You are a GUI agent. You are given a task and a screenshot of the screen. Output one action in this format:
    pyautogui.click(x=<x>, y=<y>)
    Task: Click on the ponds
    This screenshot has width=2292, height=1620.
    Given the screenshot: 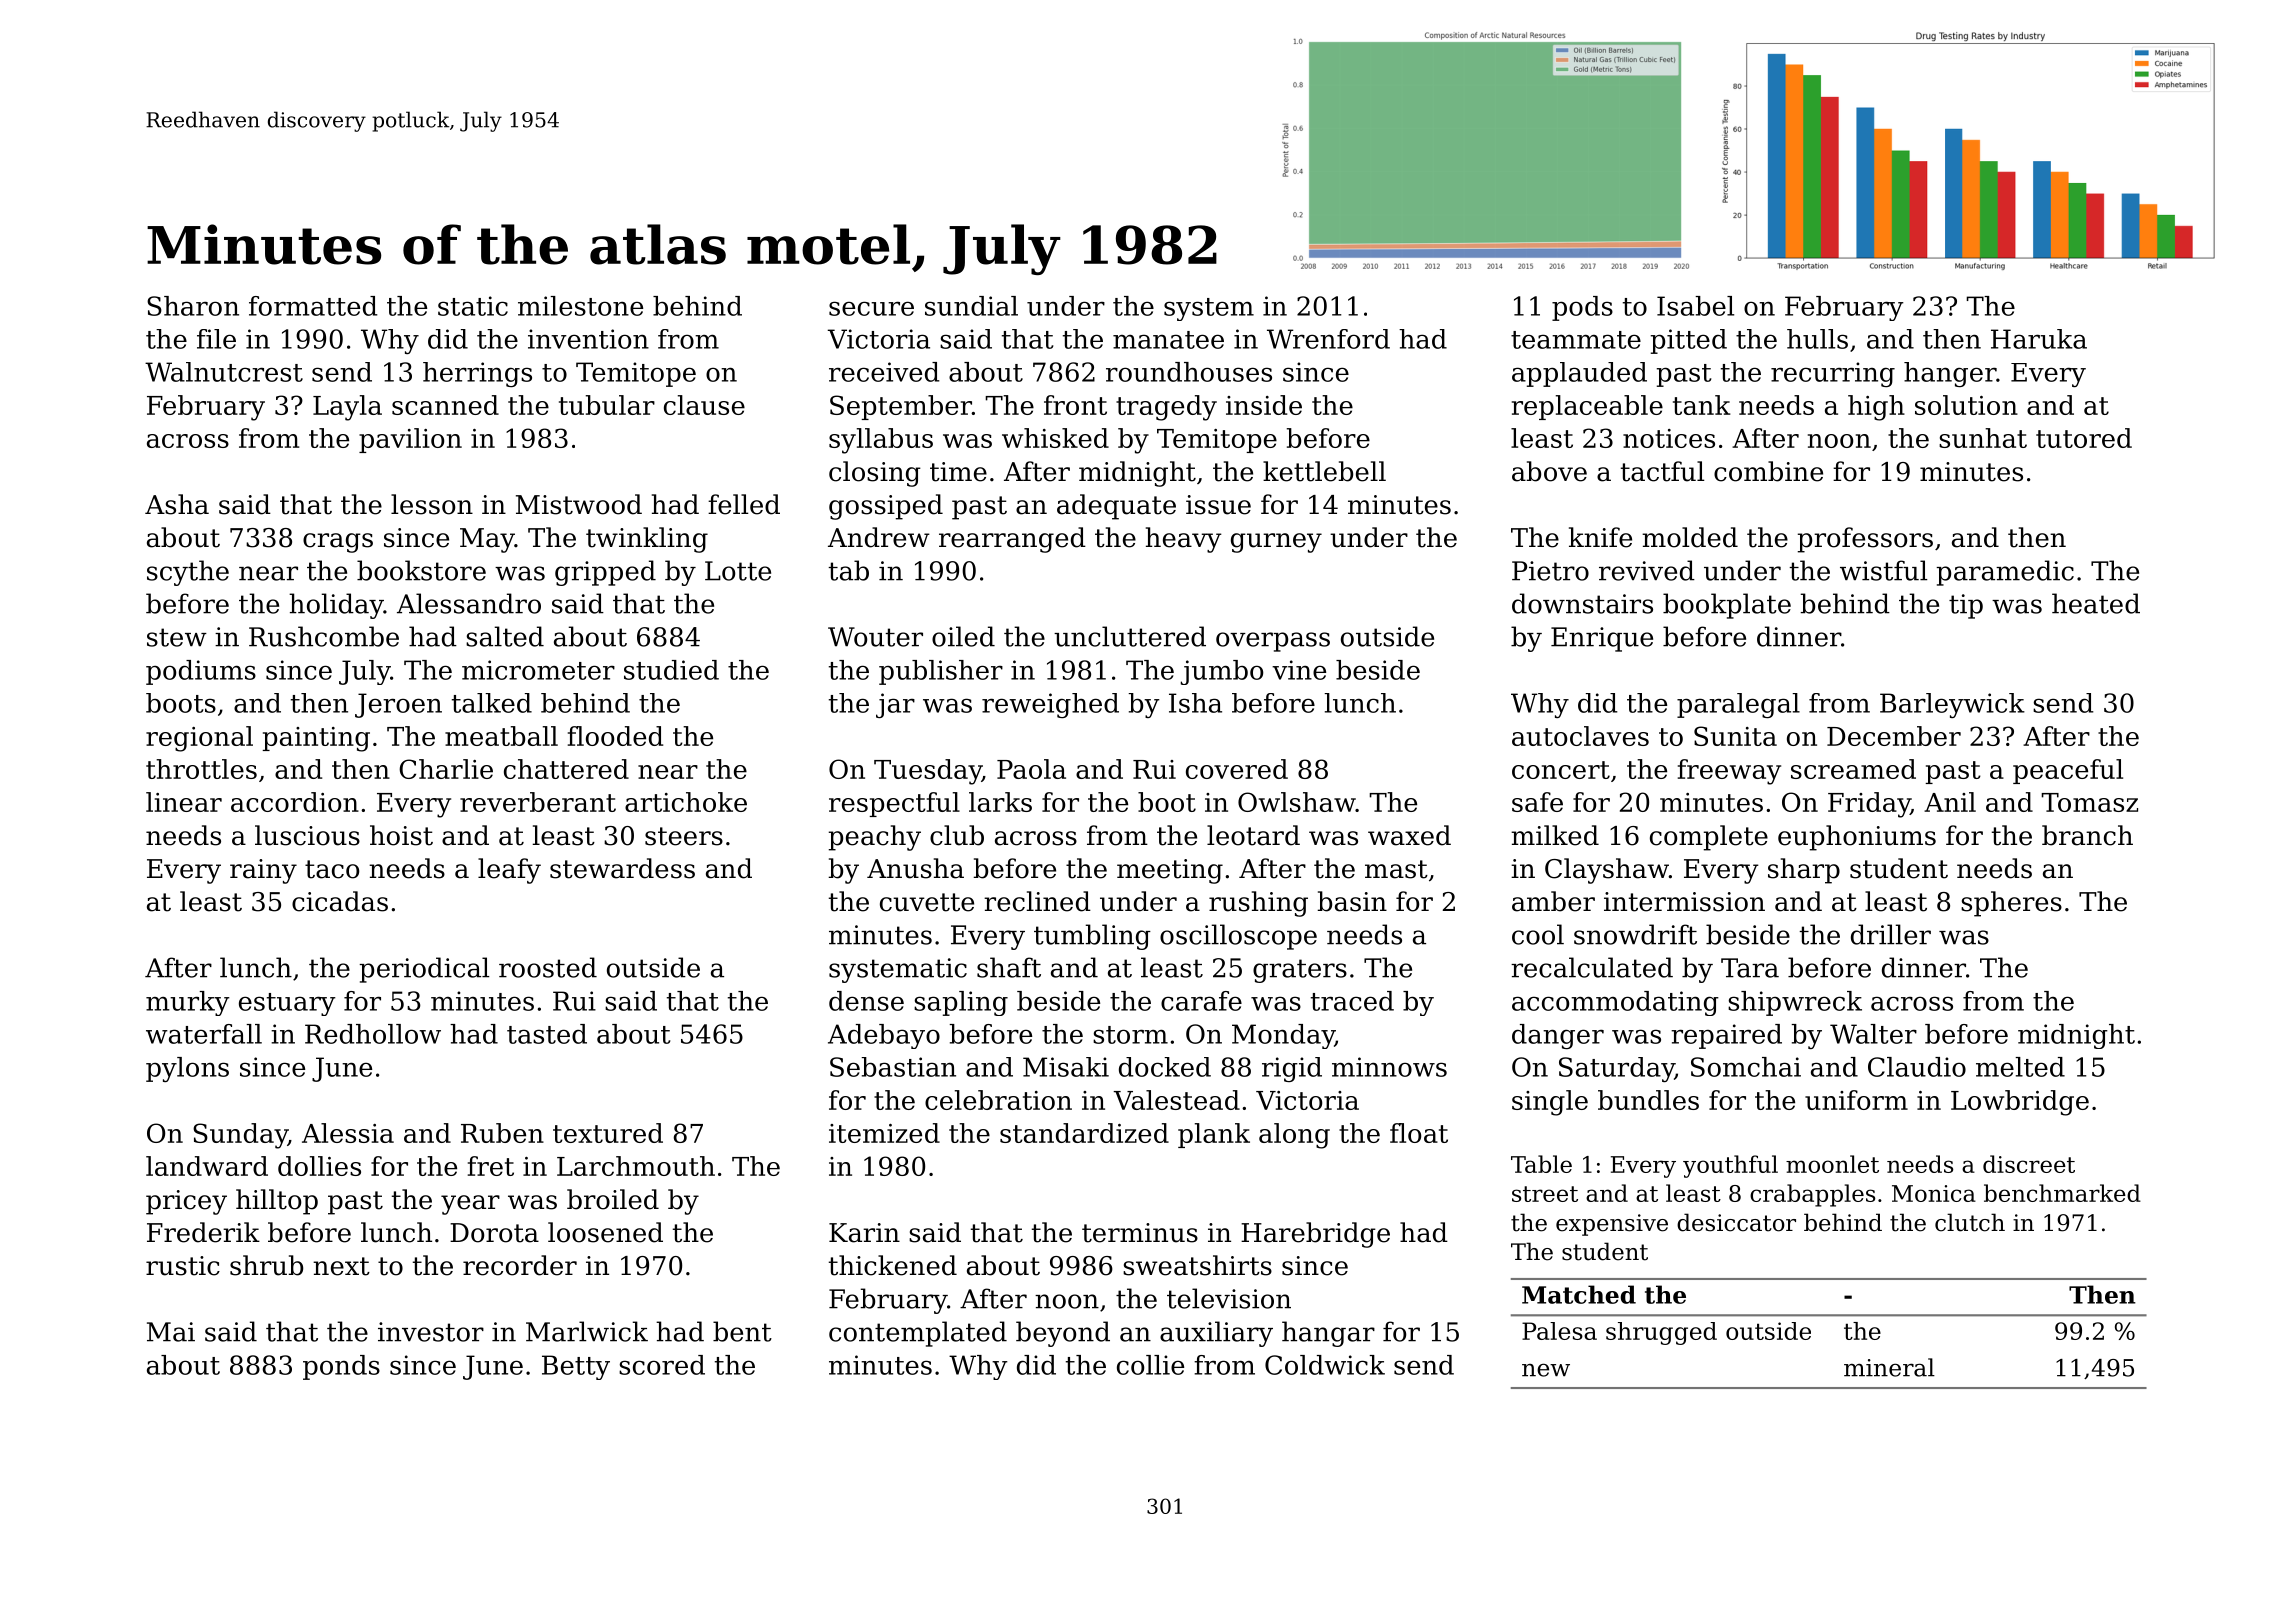 What is the action you would take?
    pyautogui.click(x=341, y=1367)
